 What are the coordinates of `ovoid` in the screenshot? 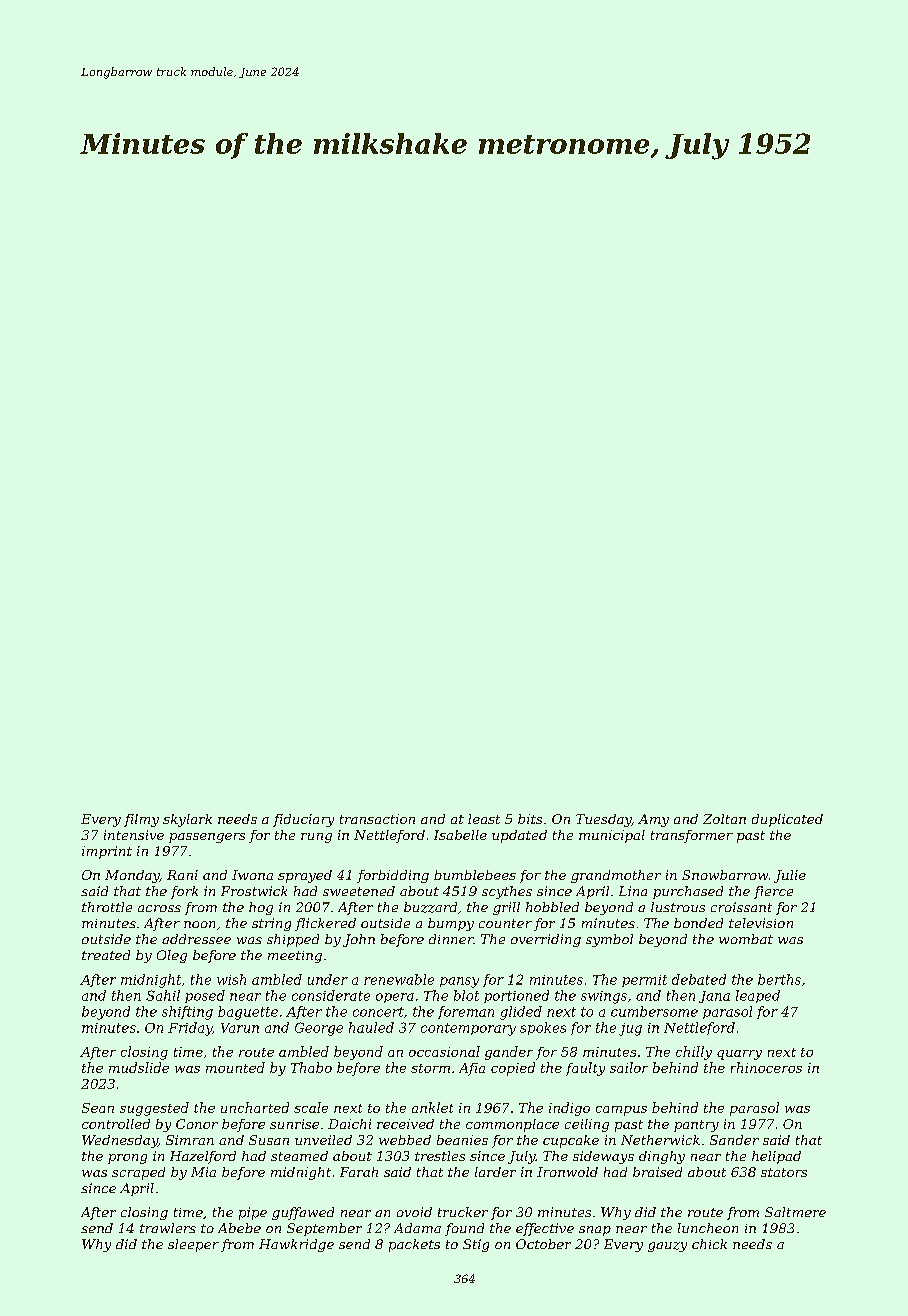 It's located at (414, 1212).
